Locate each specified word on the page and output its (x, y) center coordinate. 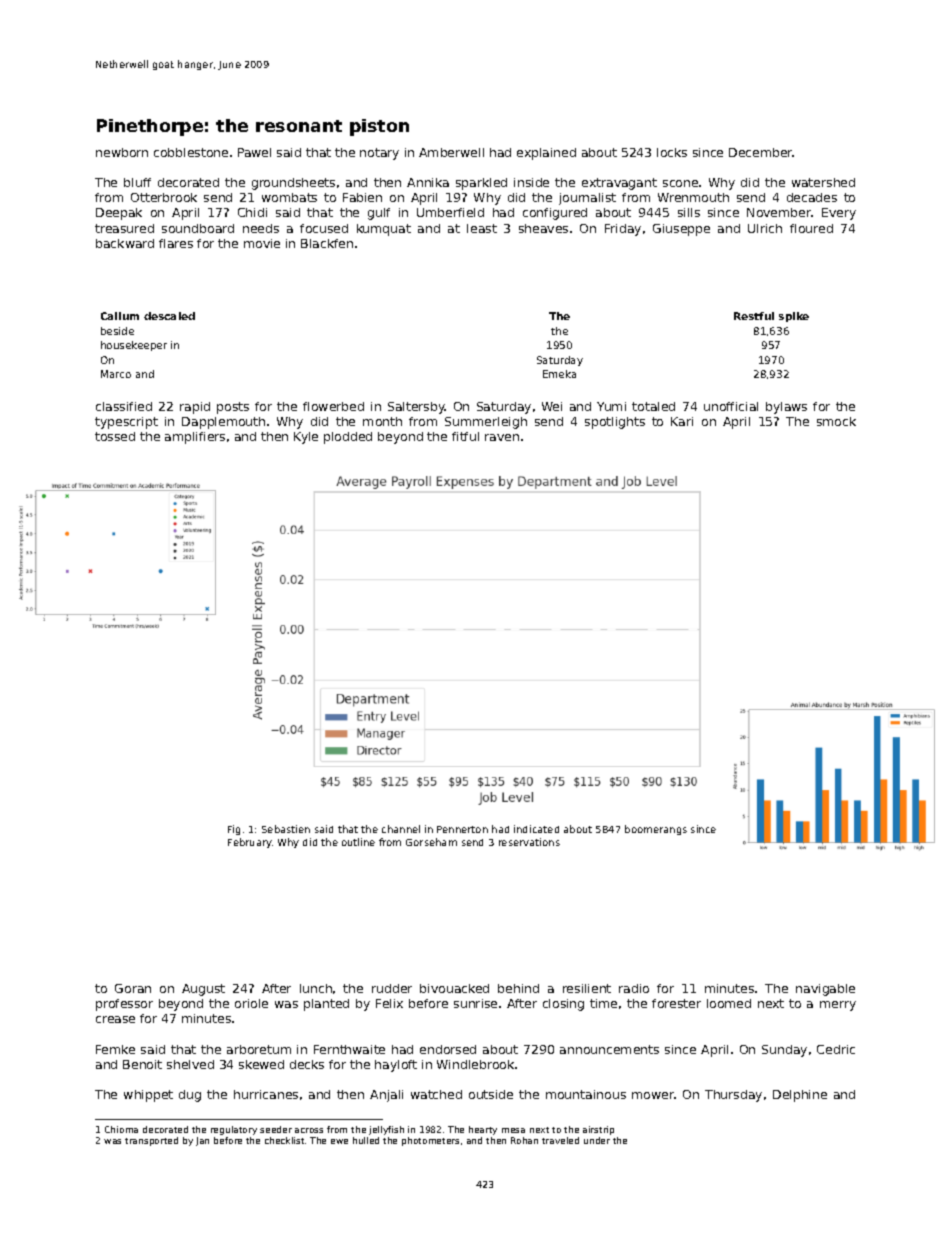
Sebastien (286, 829)
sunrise (475, 1003)
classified (124, 406)
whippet (148, 1096)
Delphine (800, 1096)
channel (401, 829)
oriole (251, 1003)
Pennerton (462, 829)
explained (546, 154)
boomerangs (656, 830)
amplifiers (195, 438)
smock (836, 421)
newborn (122, 152)
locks (672, 152)
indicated (536, 829)
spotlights (615, 423)
